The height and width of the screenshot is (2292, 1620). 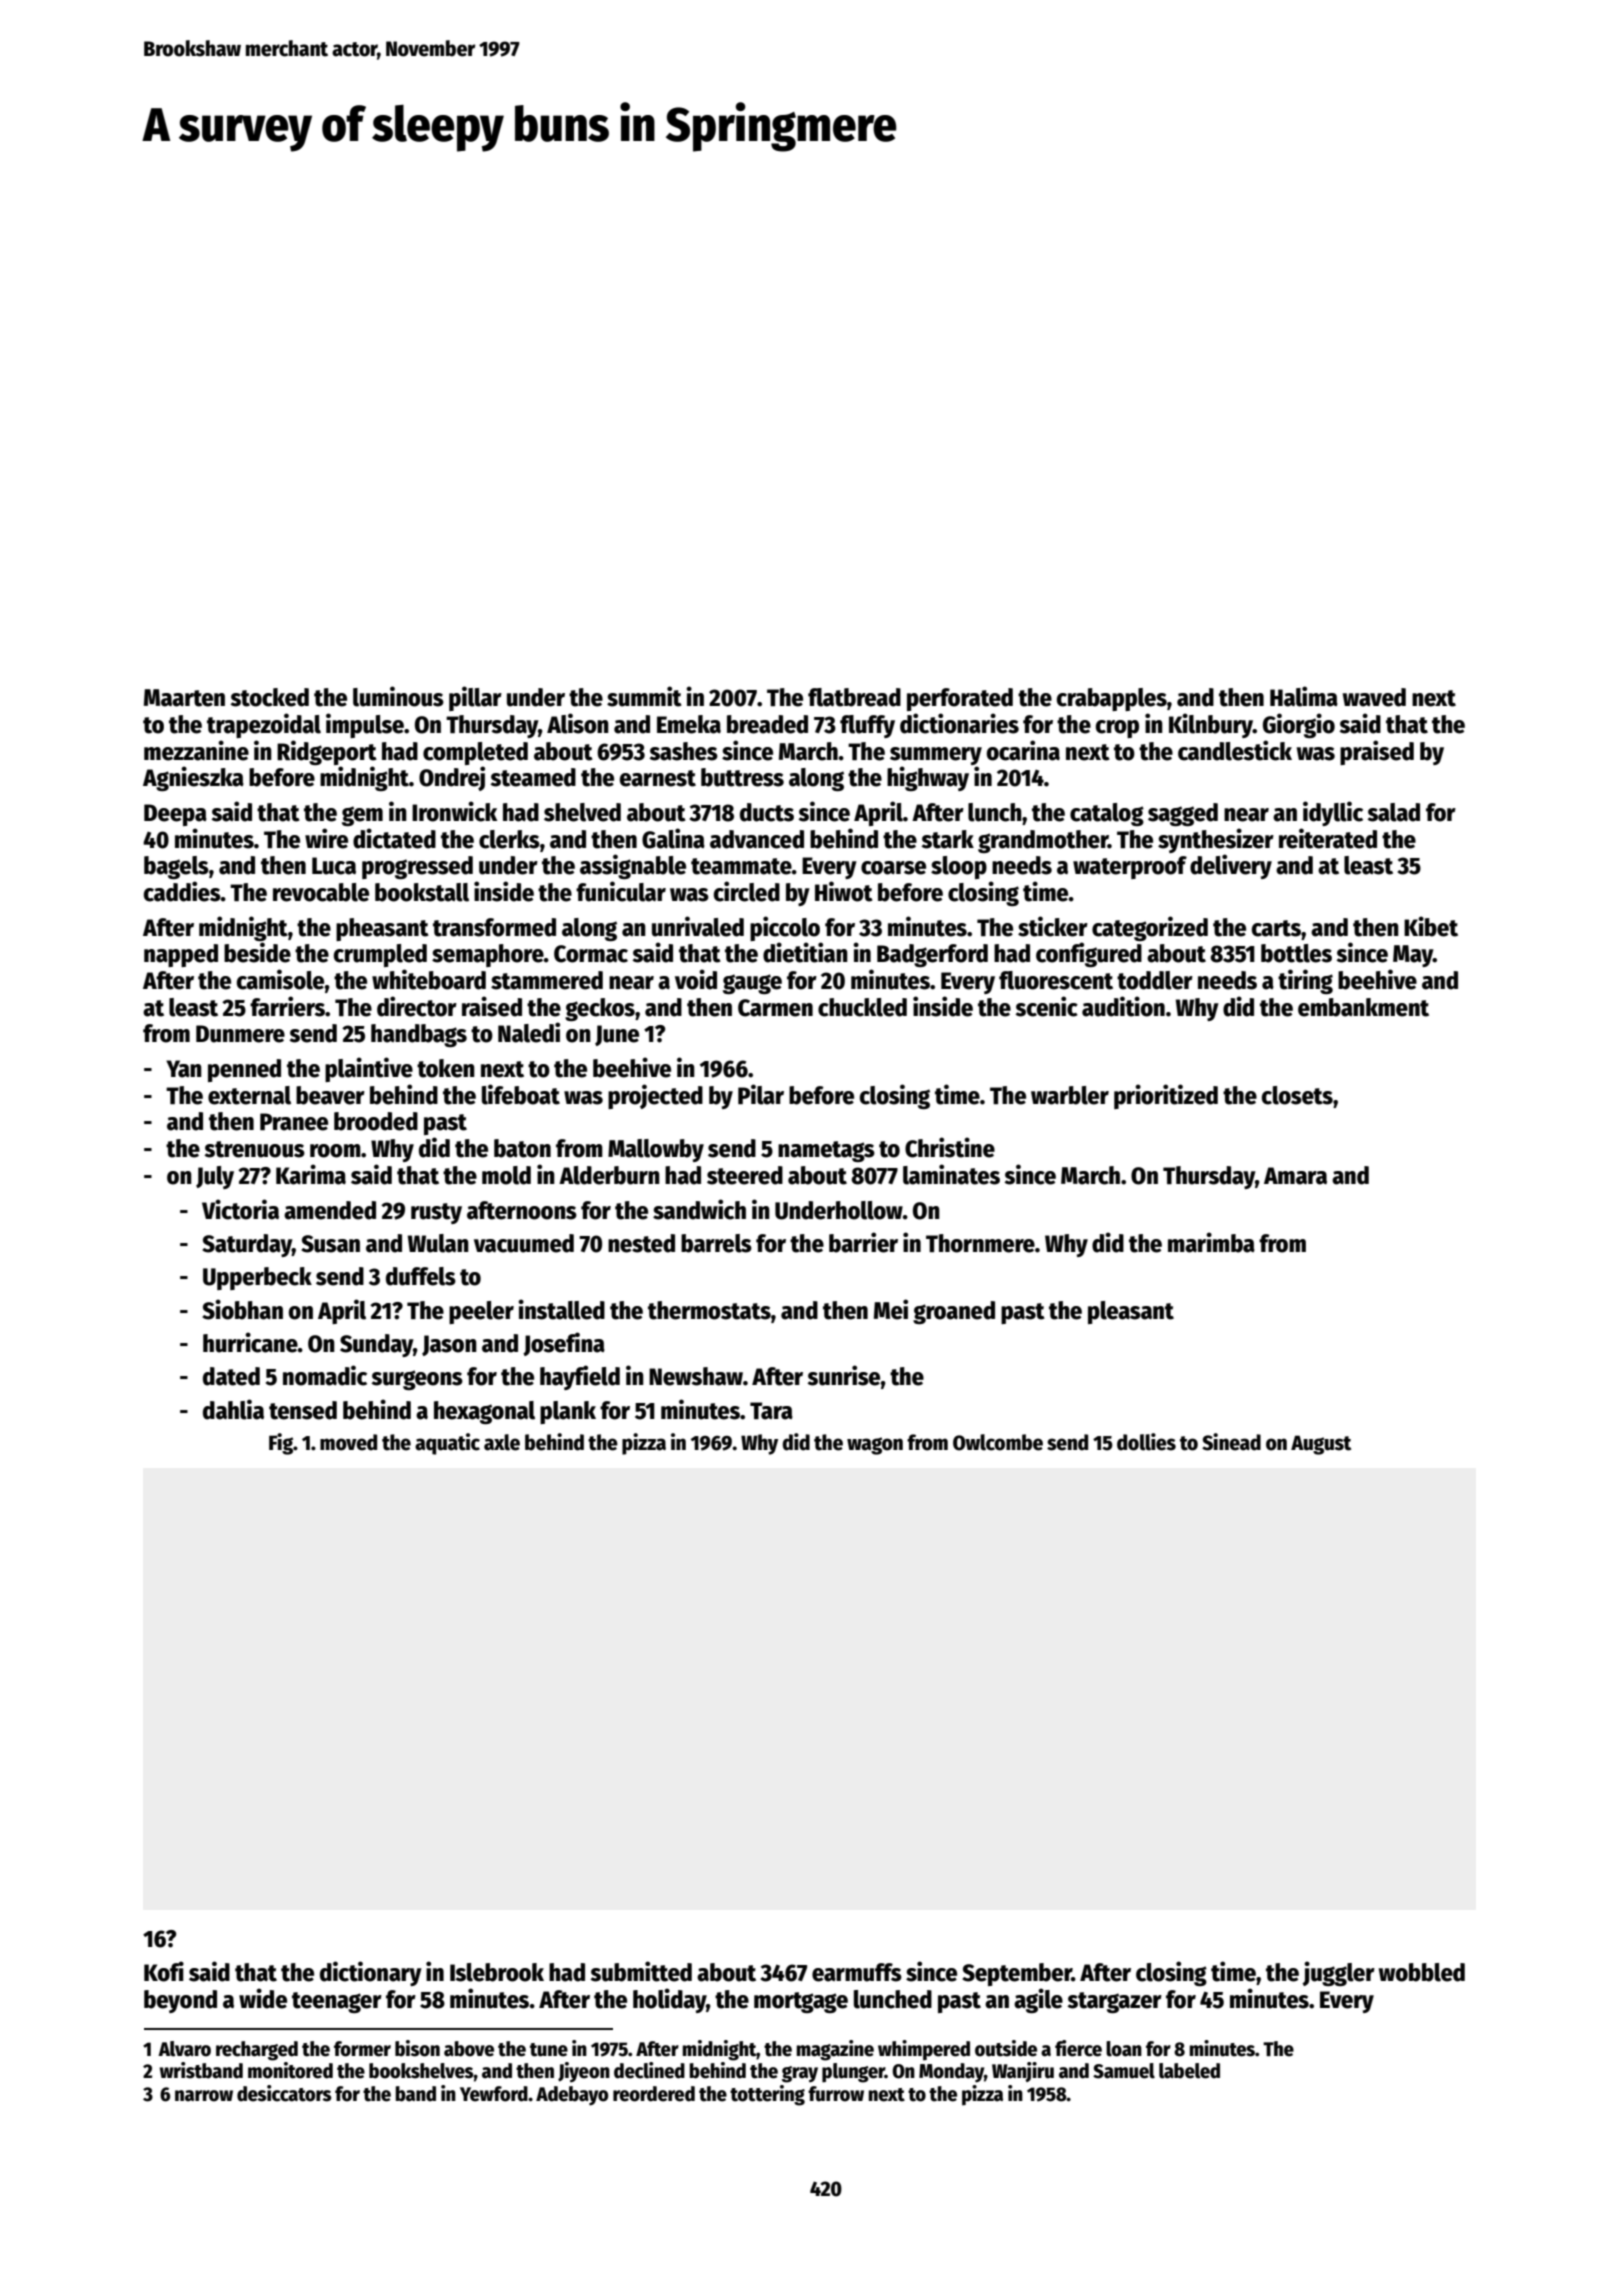 What do you see at coordinates (494, 2094) in the screenshot?
I see `Yewford` at bounding box center [494, 2094].
